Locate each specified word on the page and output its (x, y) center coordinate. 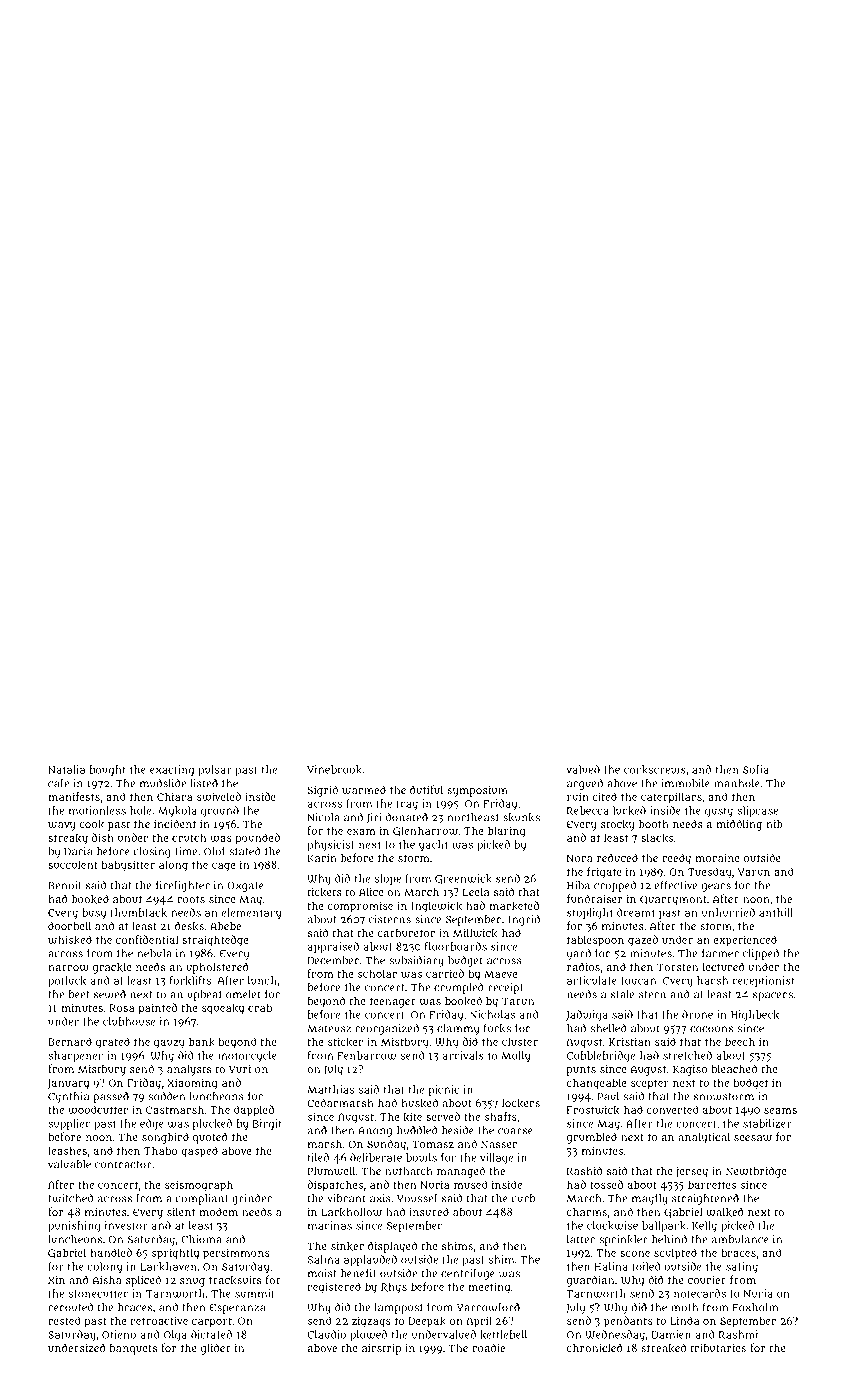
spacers (773, 996)
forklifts (190, 980)
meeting (489, 1288)
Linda (684, 1320)
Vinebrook (334, 769)
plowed (368, 1335)
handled (111, 1252)
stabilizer (767, 1123)
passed (111, 1097)
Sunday (386, 1145)
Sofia (756, 769)
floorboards (456, 946)
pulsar (215, 770)
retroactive (159, 1320)
